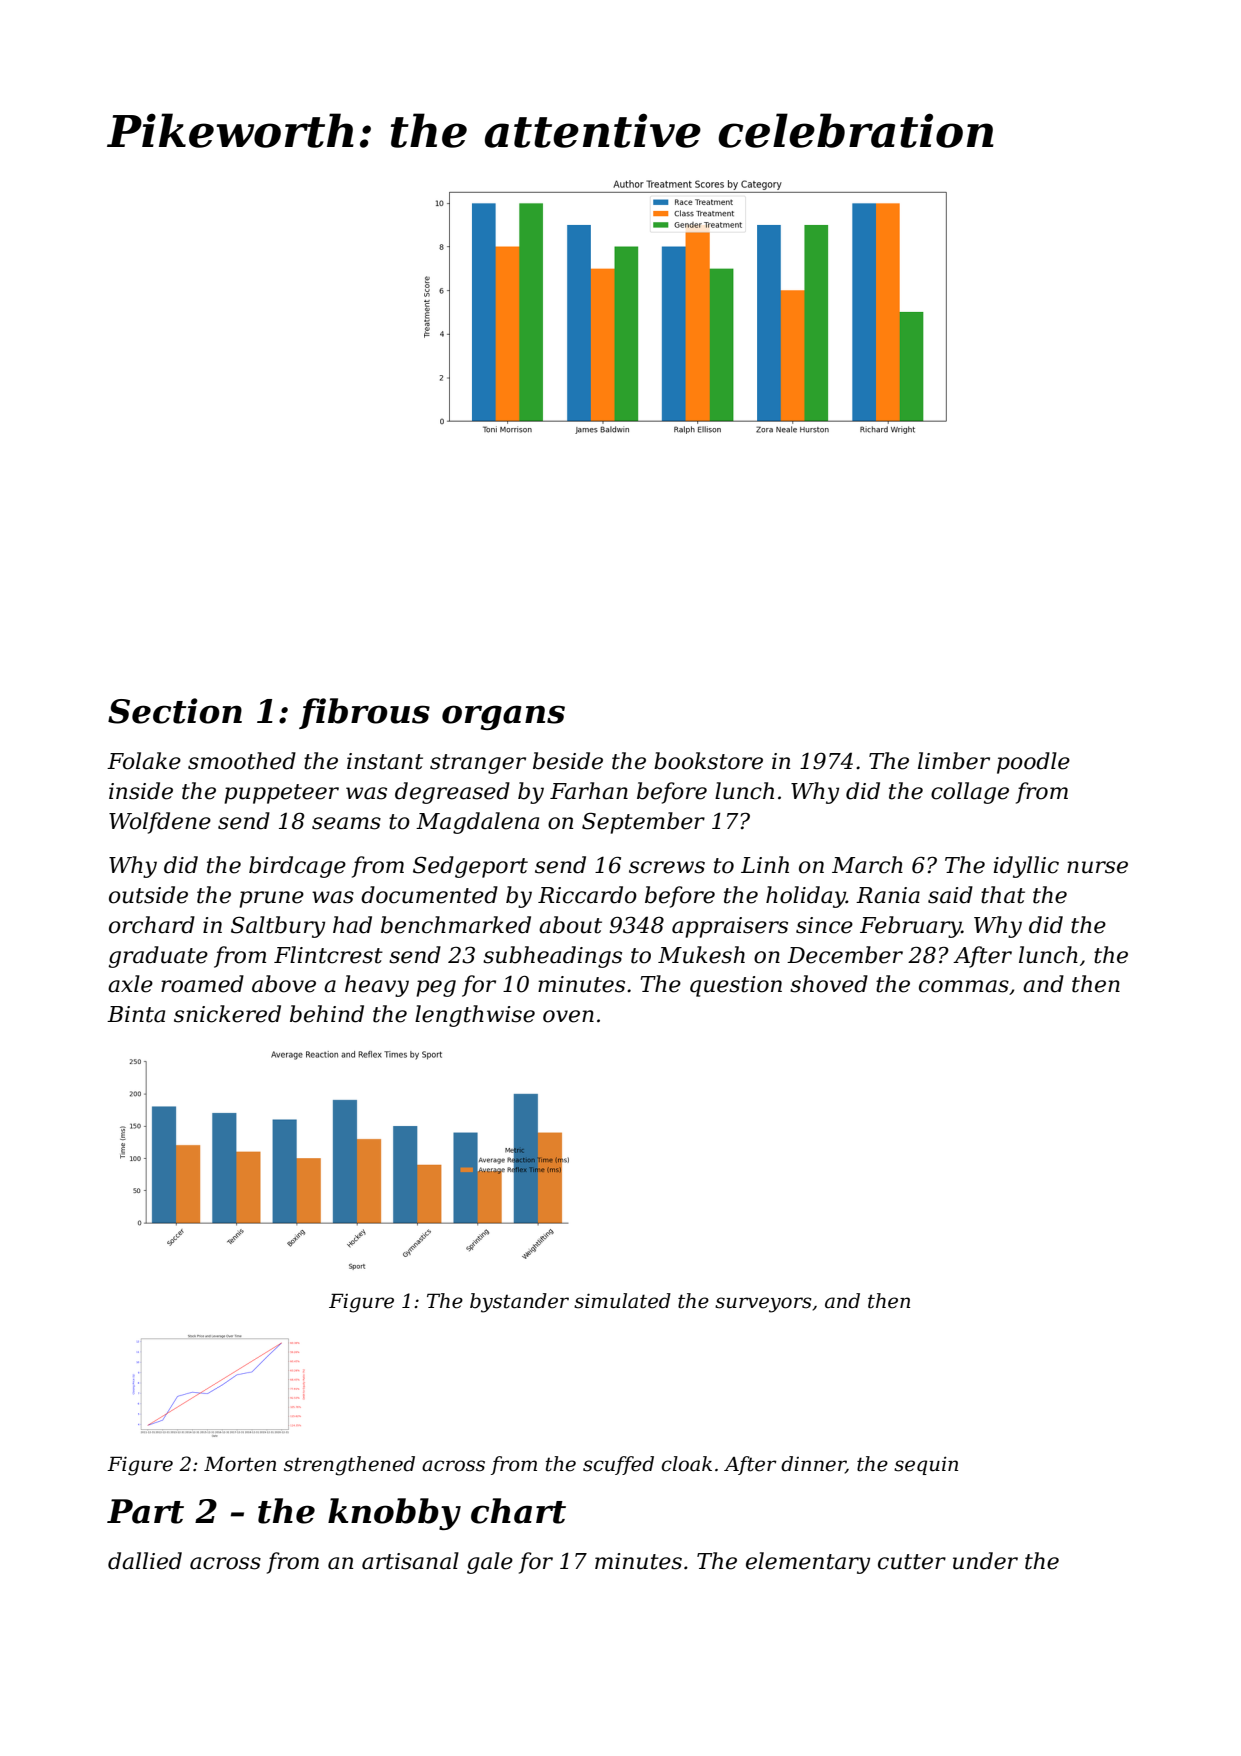 The image size is (1241, 1756). I want to click on cutter, so click(912, 1562).
